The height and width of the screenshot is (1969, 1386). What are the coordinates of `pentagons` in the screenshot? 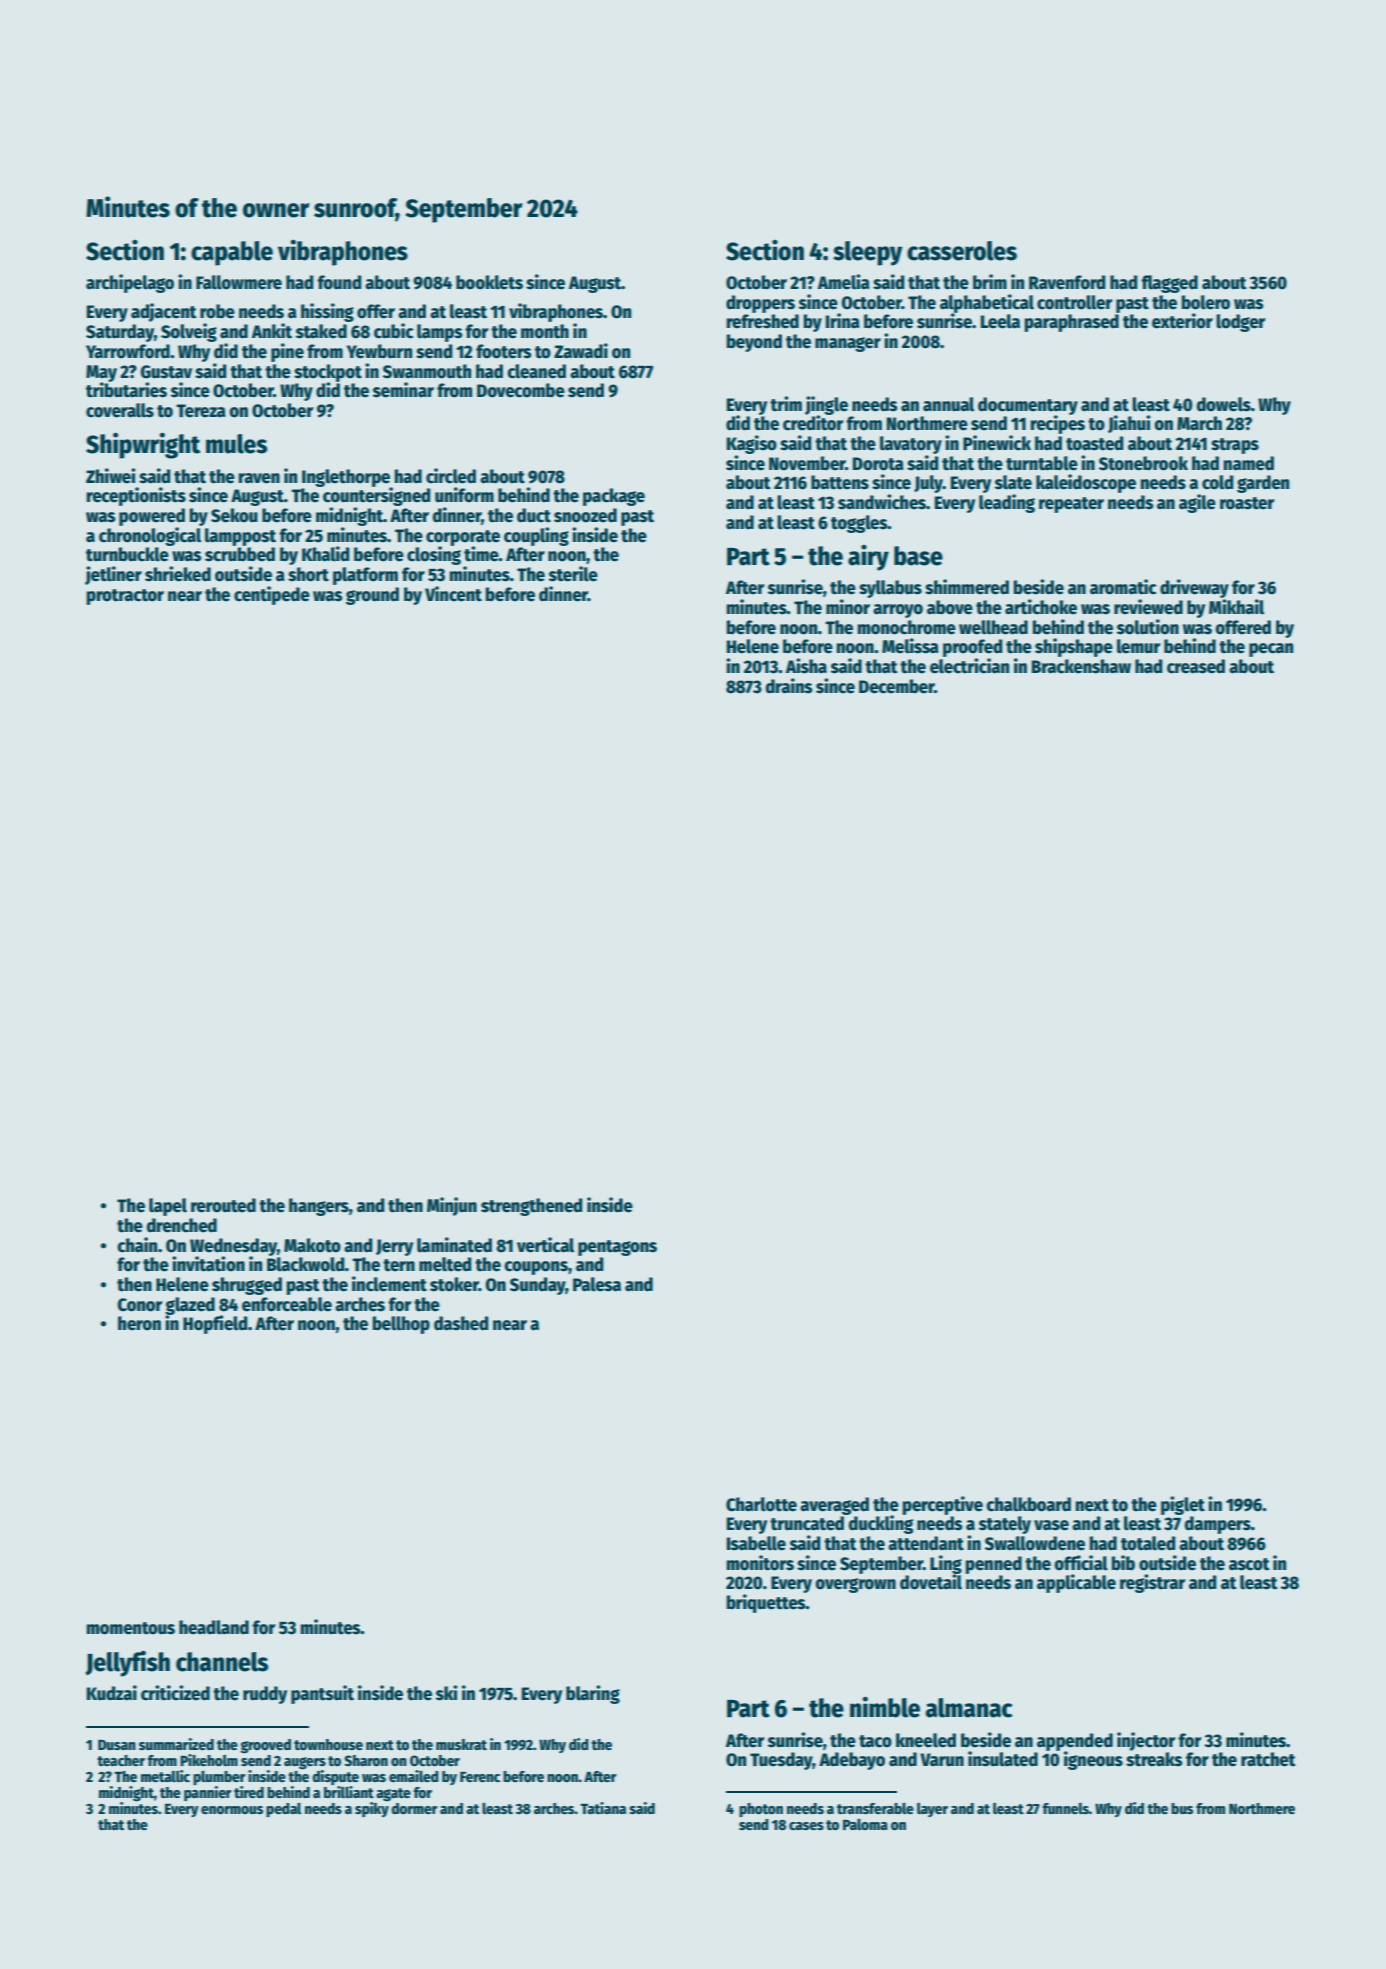 It's located at (617, 1248).
